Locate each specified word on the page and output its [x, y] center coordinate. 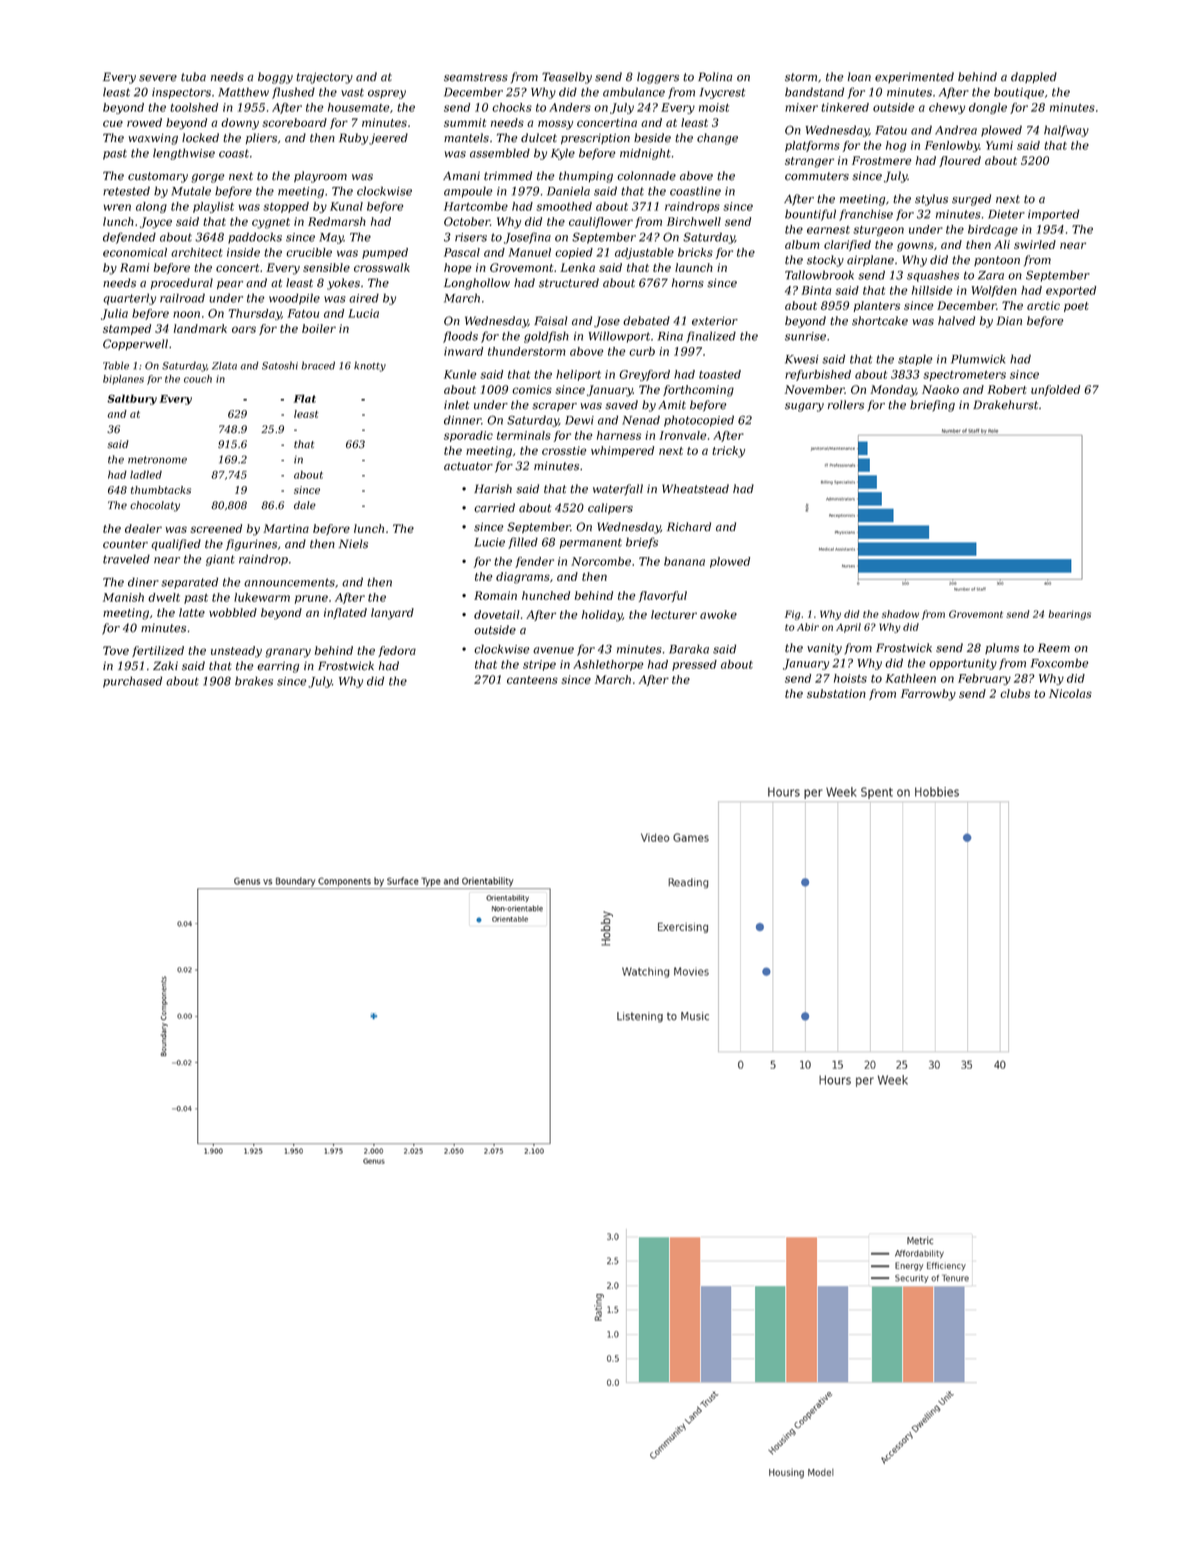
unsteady [236, 652]
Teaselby [567, 78]
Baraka [689, 649]
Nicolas [1070, 693]
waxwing [153, 139]
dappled [1034, 77]
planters [877, 306]
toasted [720, 374]
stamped [127, 329]
